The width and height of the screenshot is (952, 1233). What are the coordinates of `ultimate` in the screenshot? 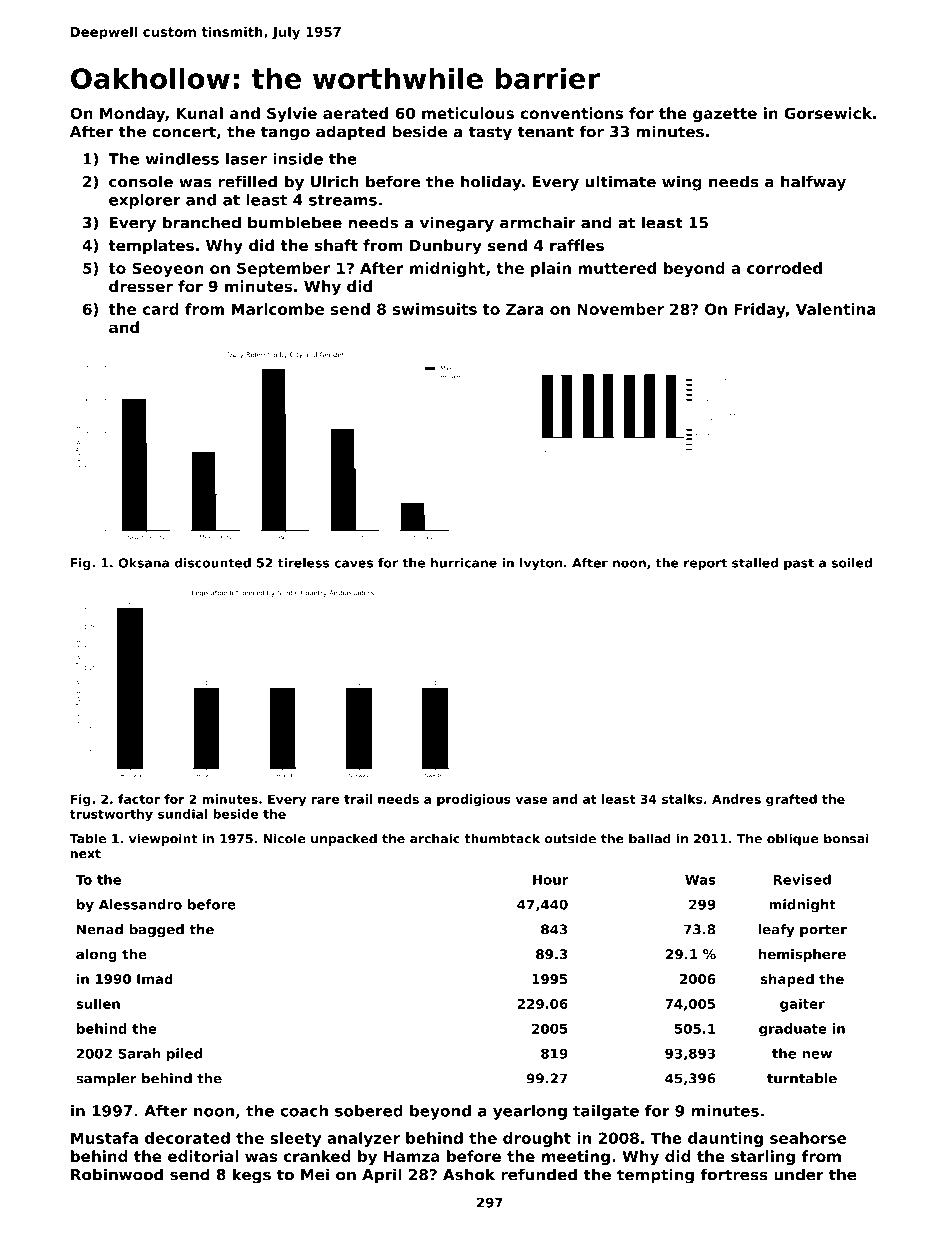 It's located at (620, 181).
